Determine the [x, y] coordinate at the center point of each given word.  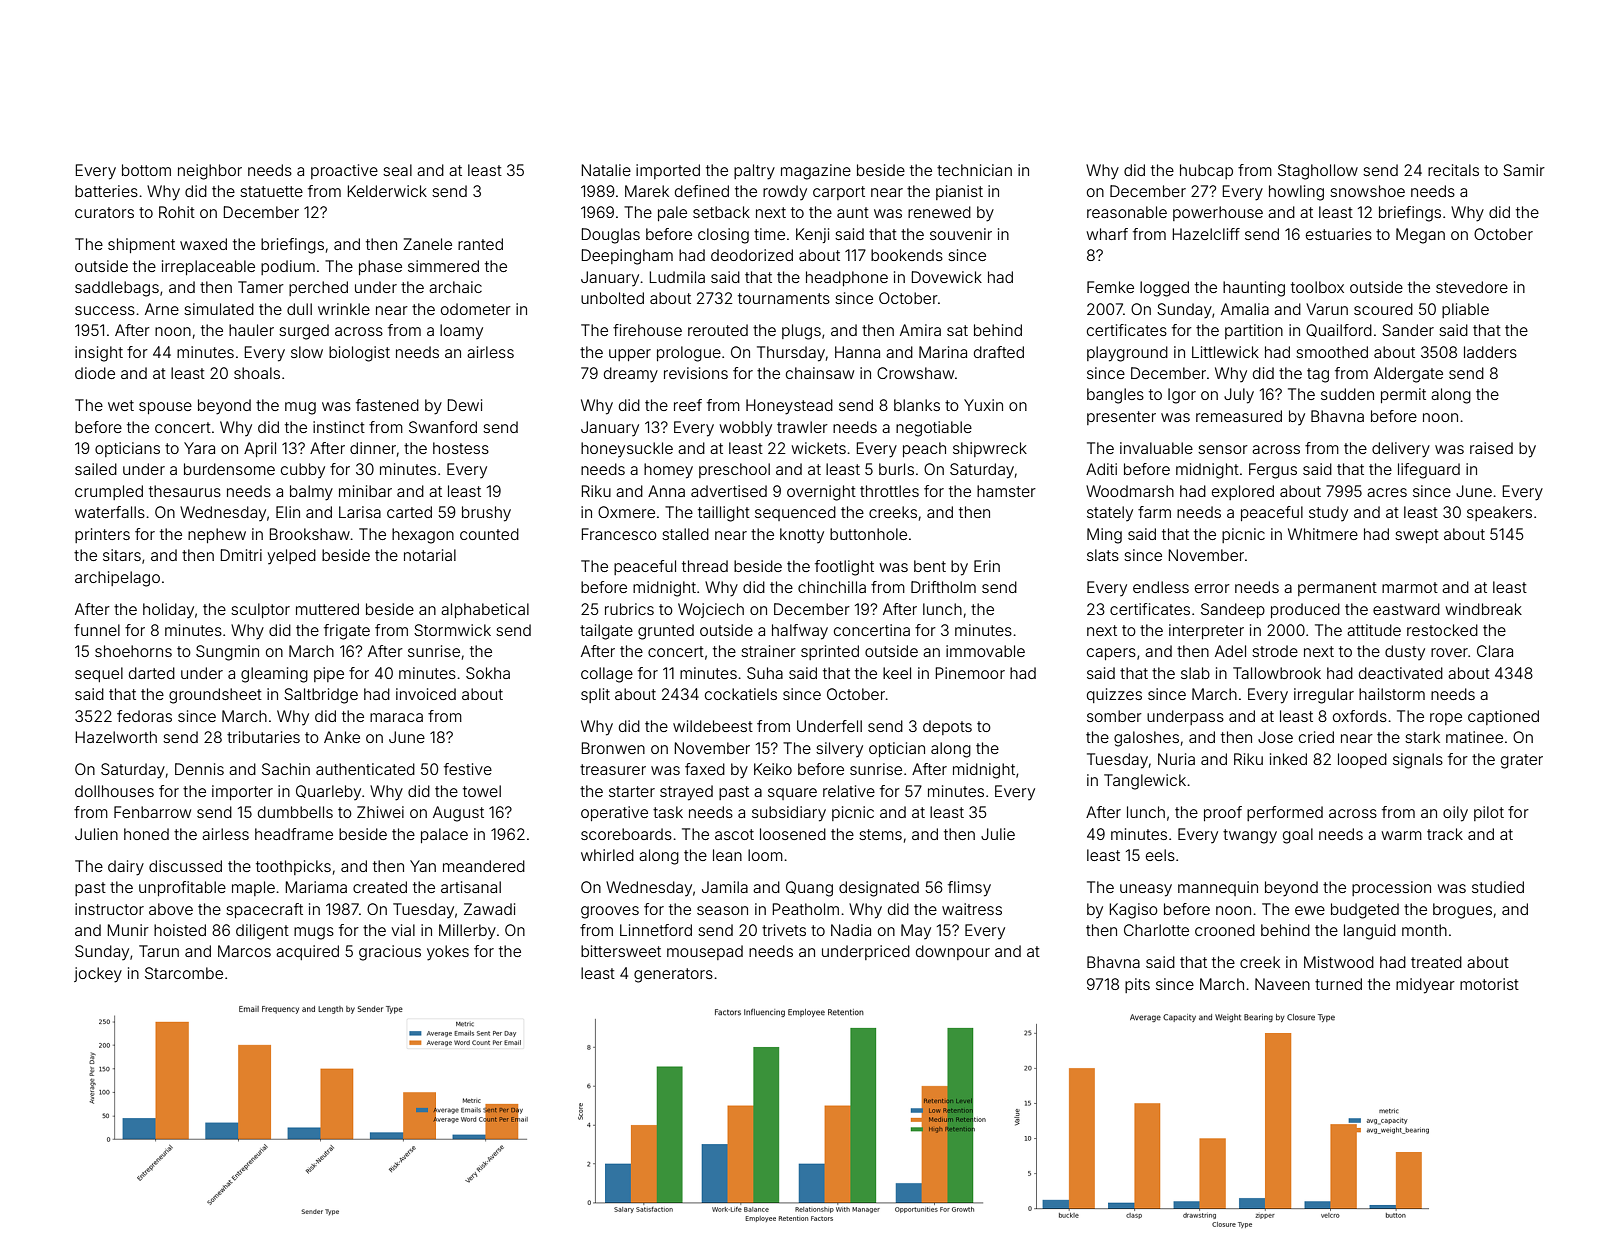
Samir [1524, 170]
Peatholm [806, 909]
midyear [1425, 986]
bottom [146, 170]
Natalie [606, 170]
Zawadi [489, 909]
